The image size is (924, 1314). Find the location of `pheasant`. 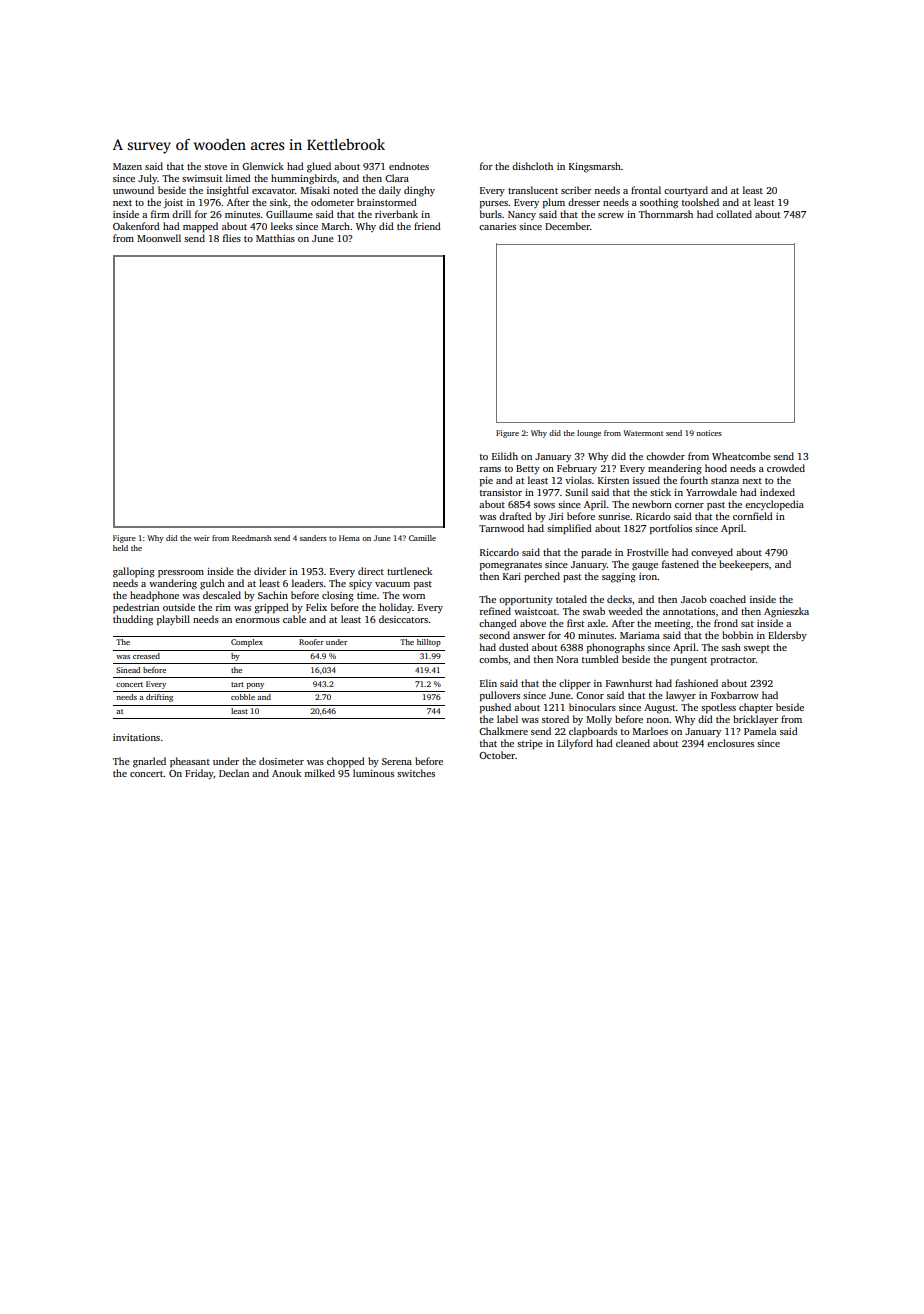

pheasant is located at coordinates (190, 762).
